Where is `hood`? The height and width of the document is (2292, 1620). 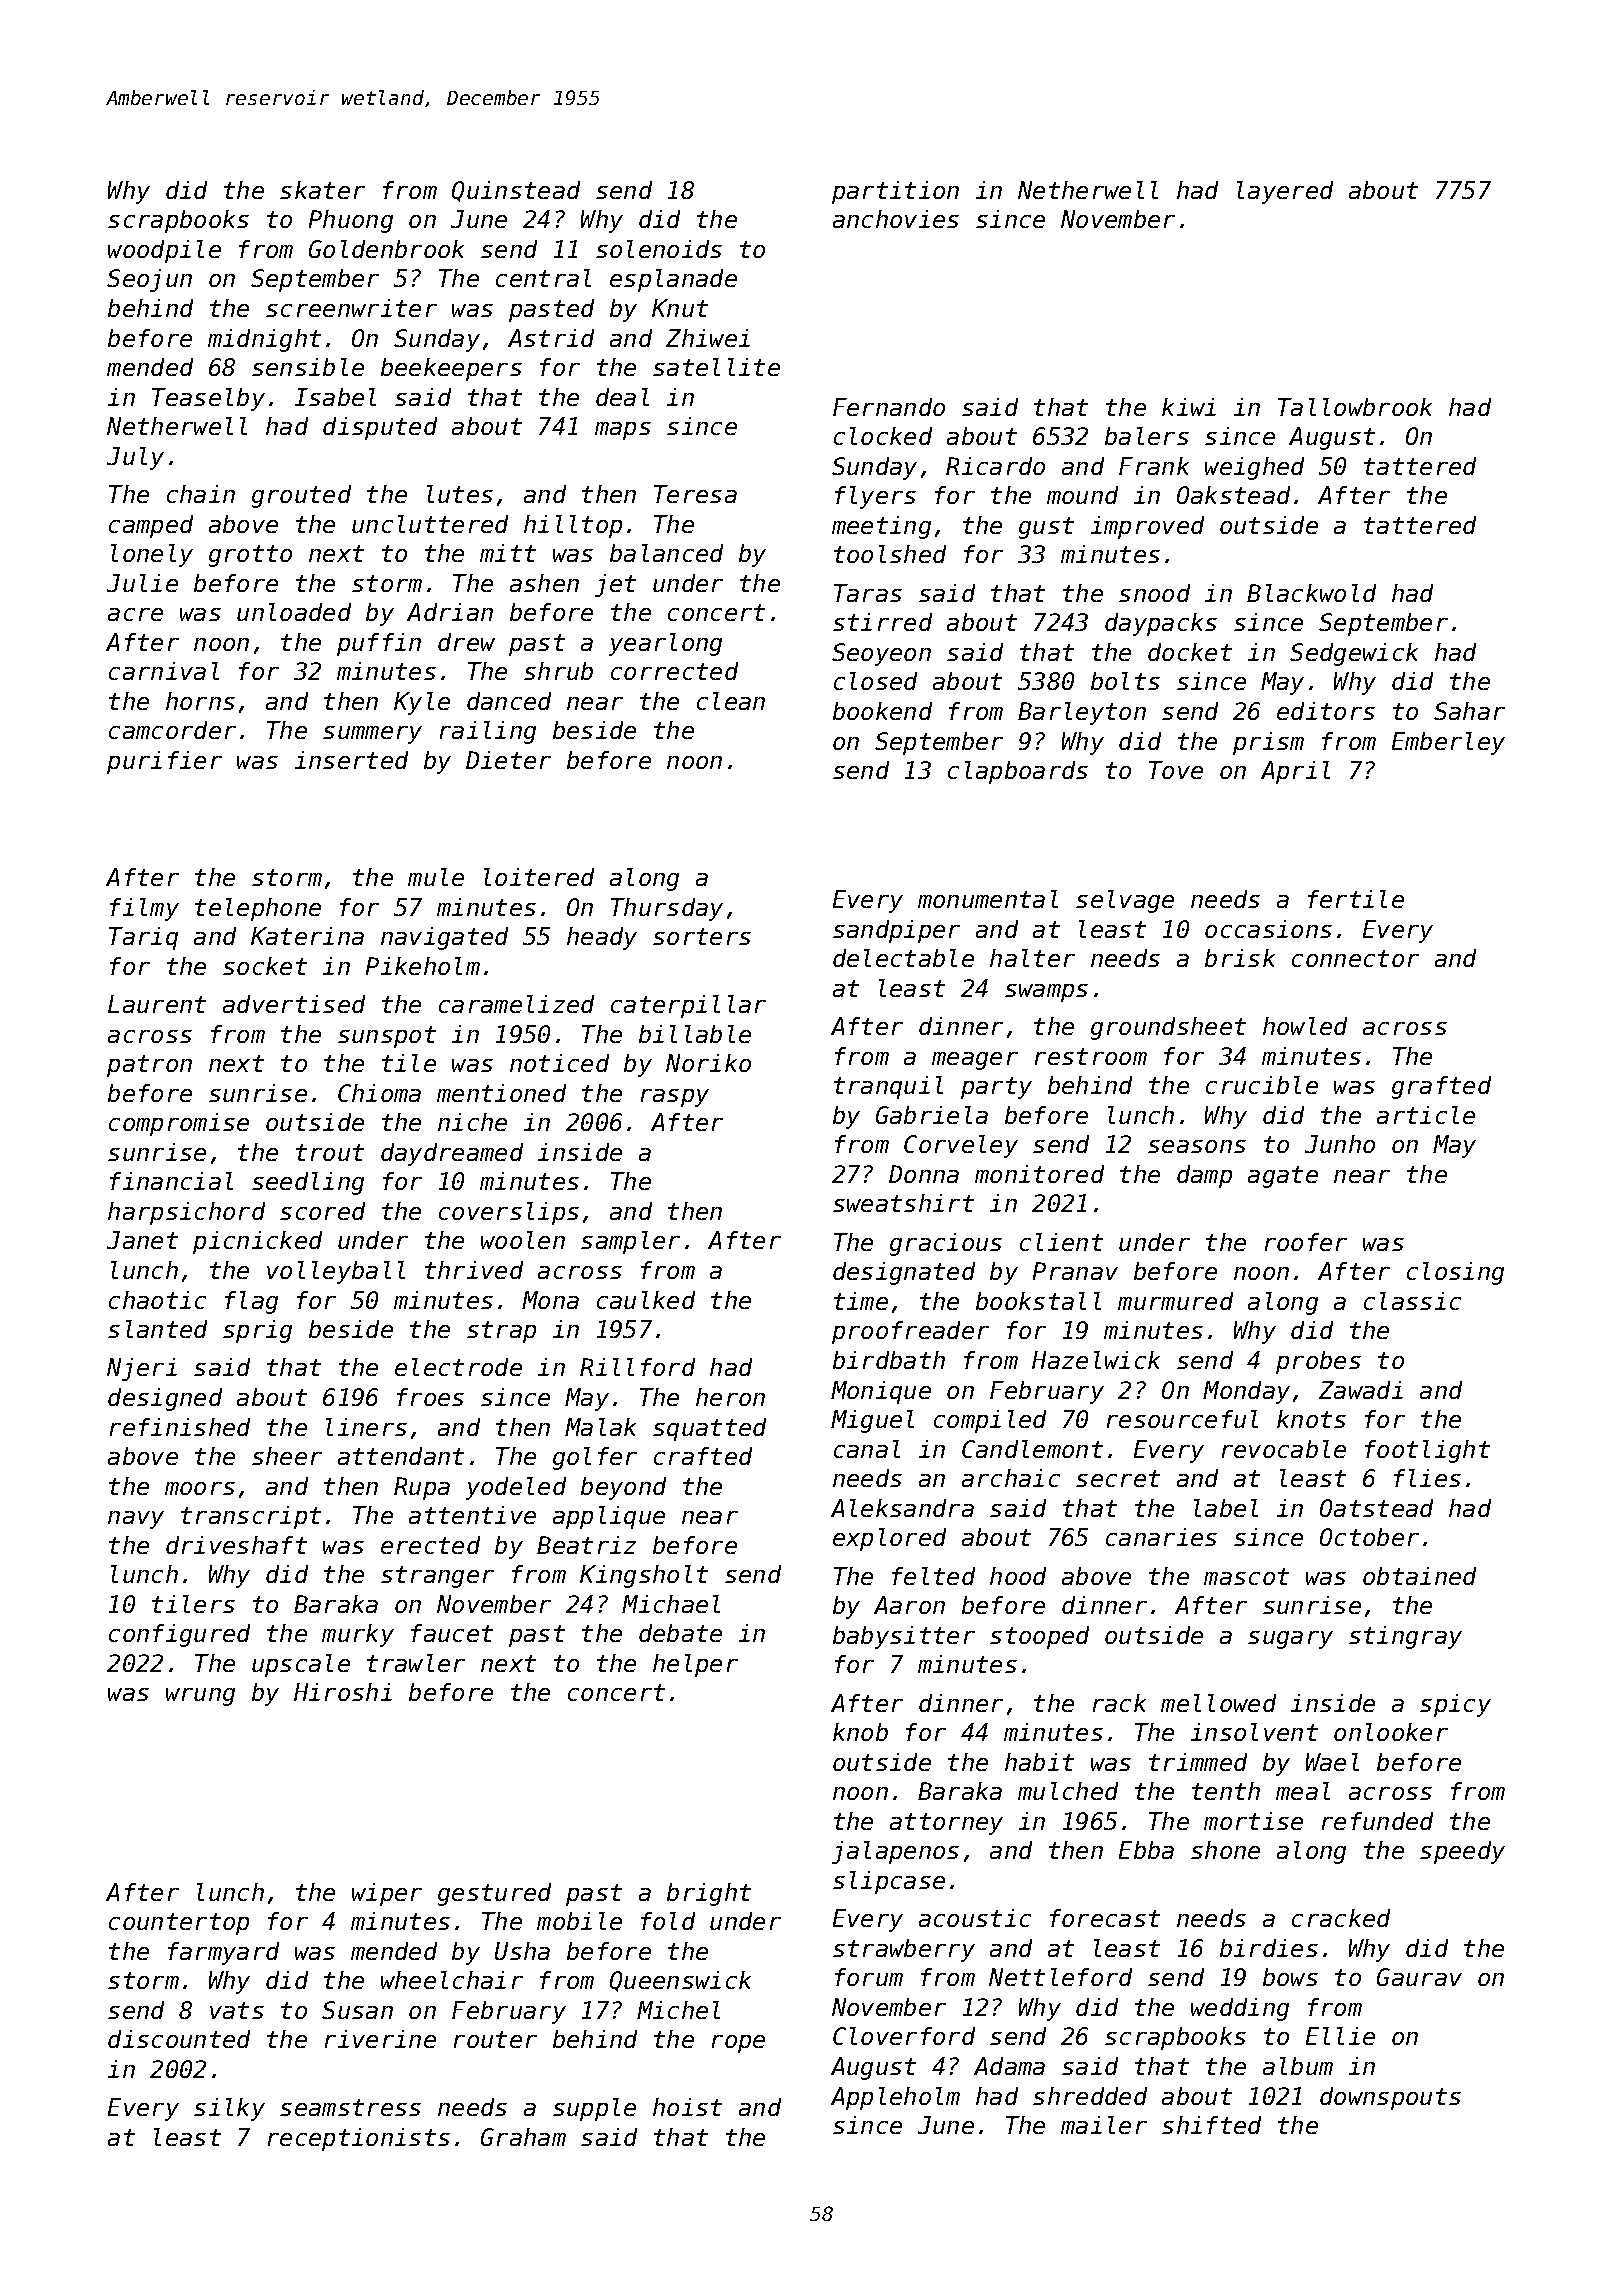
hood is located at coordinates (1018, 1576).
